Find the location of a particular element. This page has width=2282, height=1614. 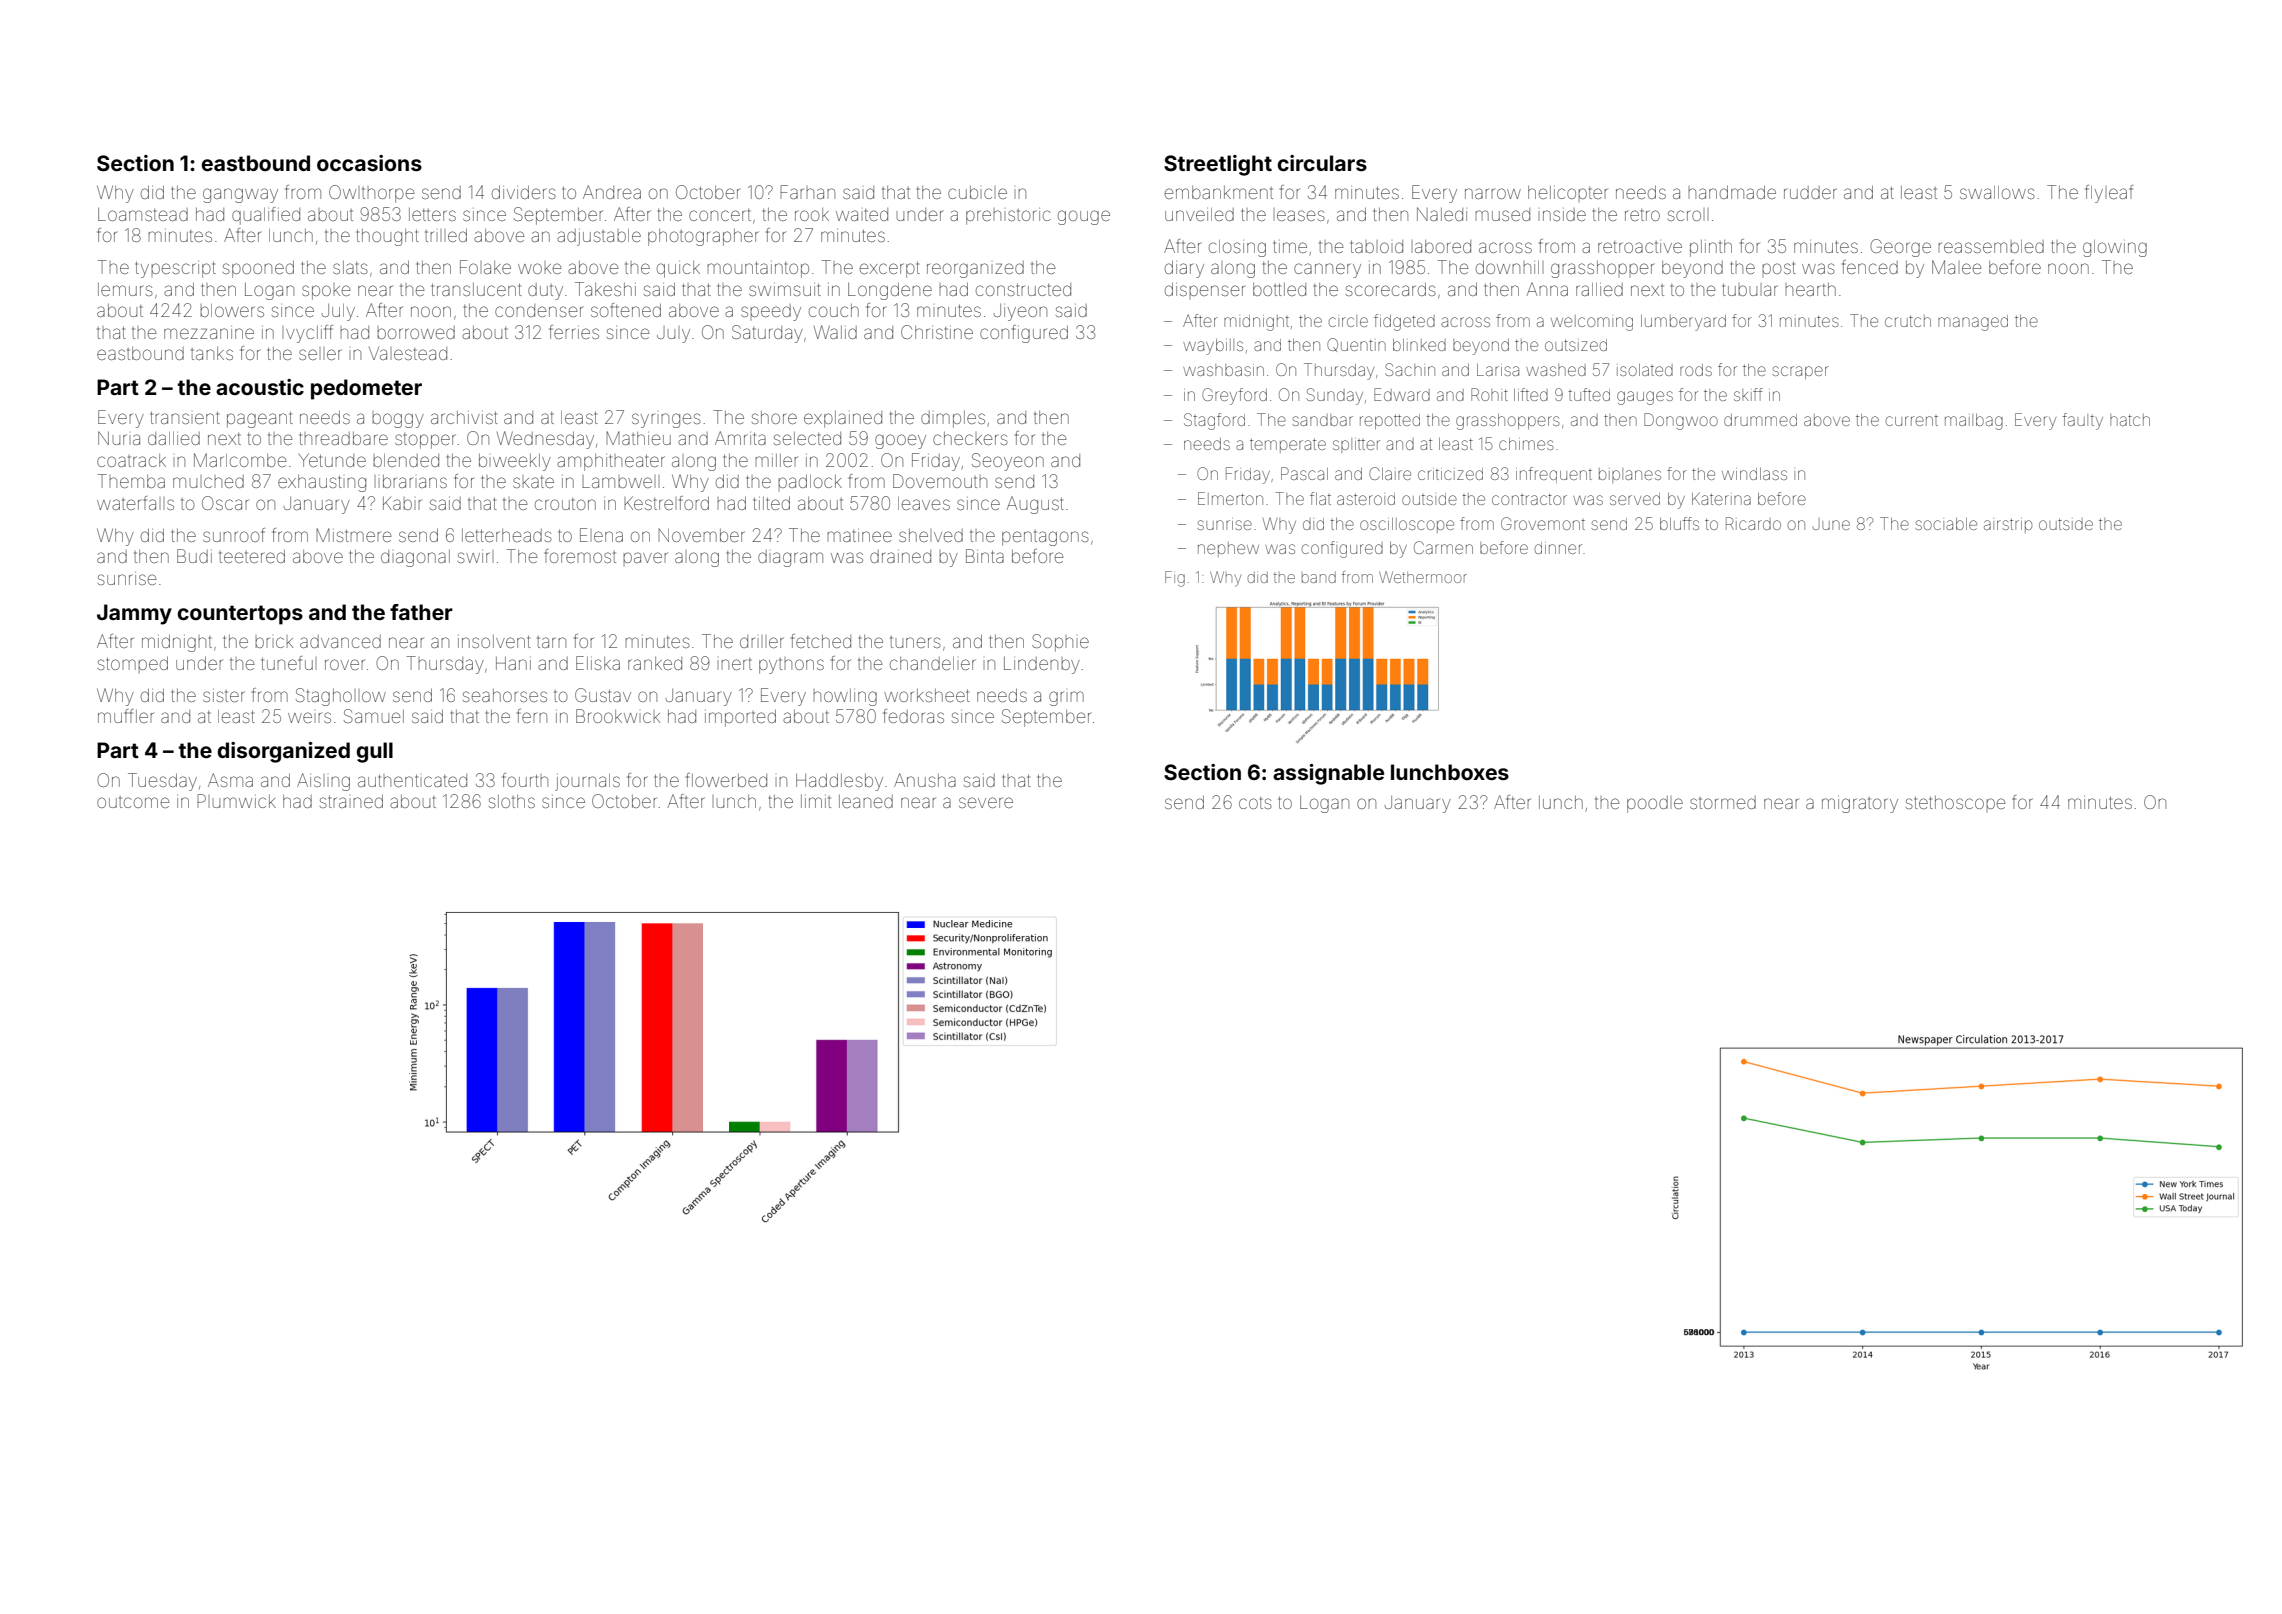

outcome is located at coordinates (133, 802).
